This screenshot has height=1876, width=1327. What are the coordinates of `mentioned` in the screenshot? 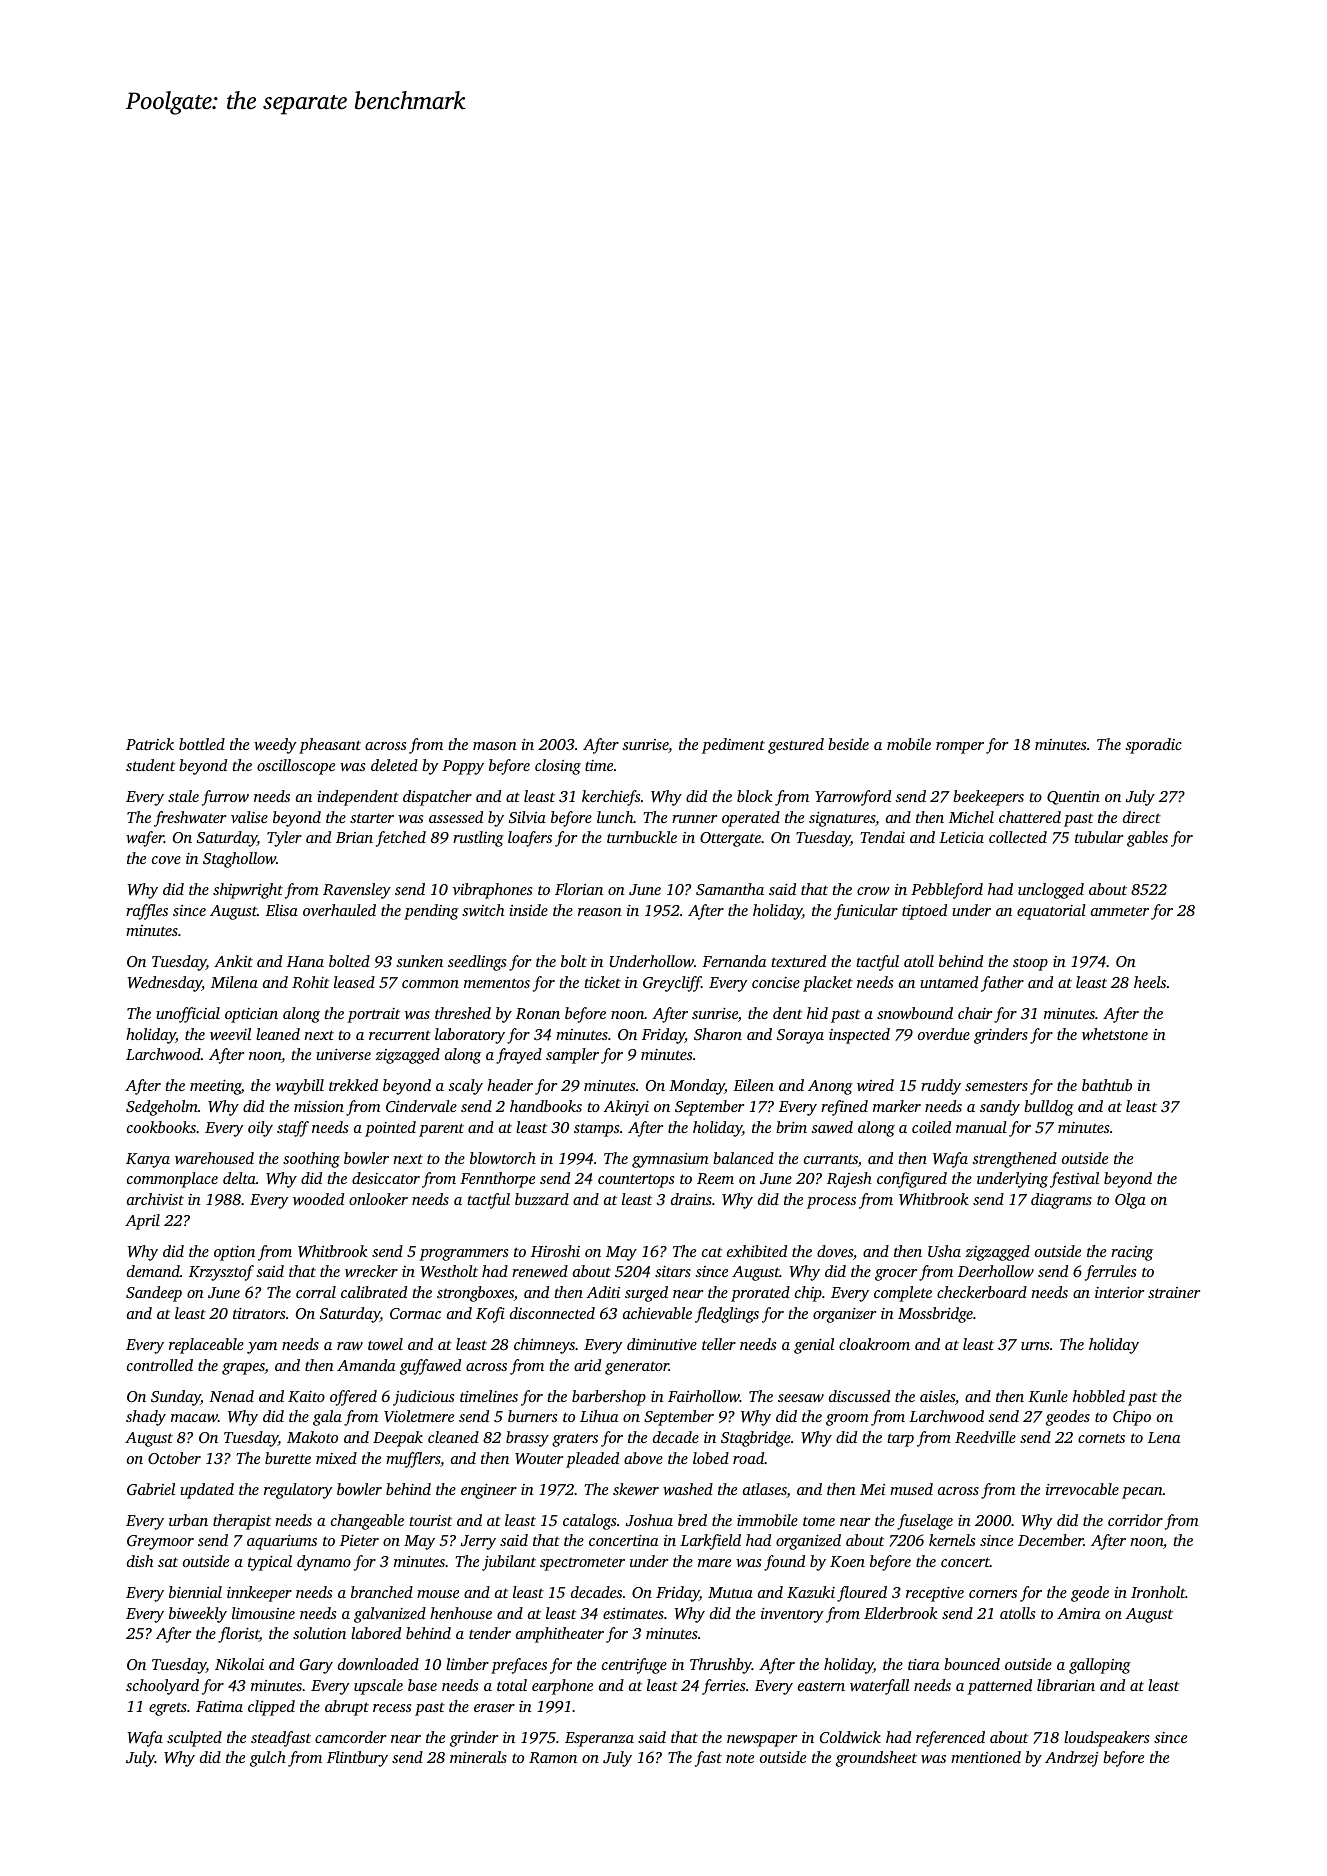 It's located at (986, 1757).
